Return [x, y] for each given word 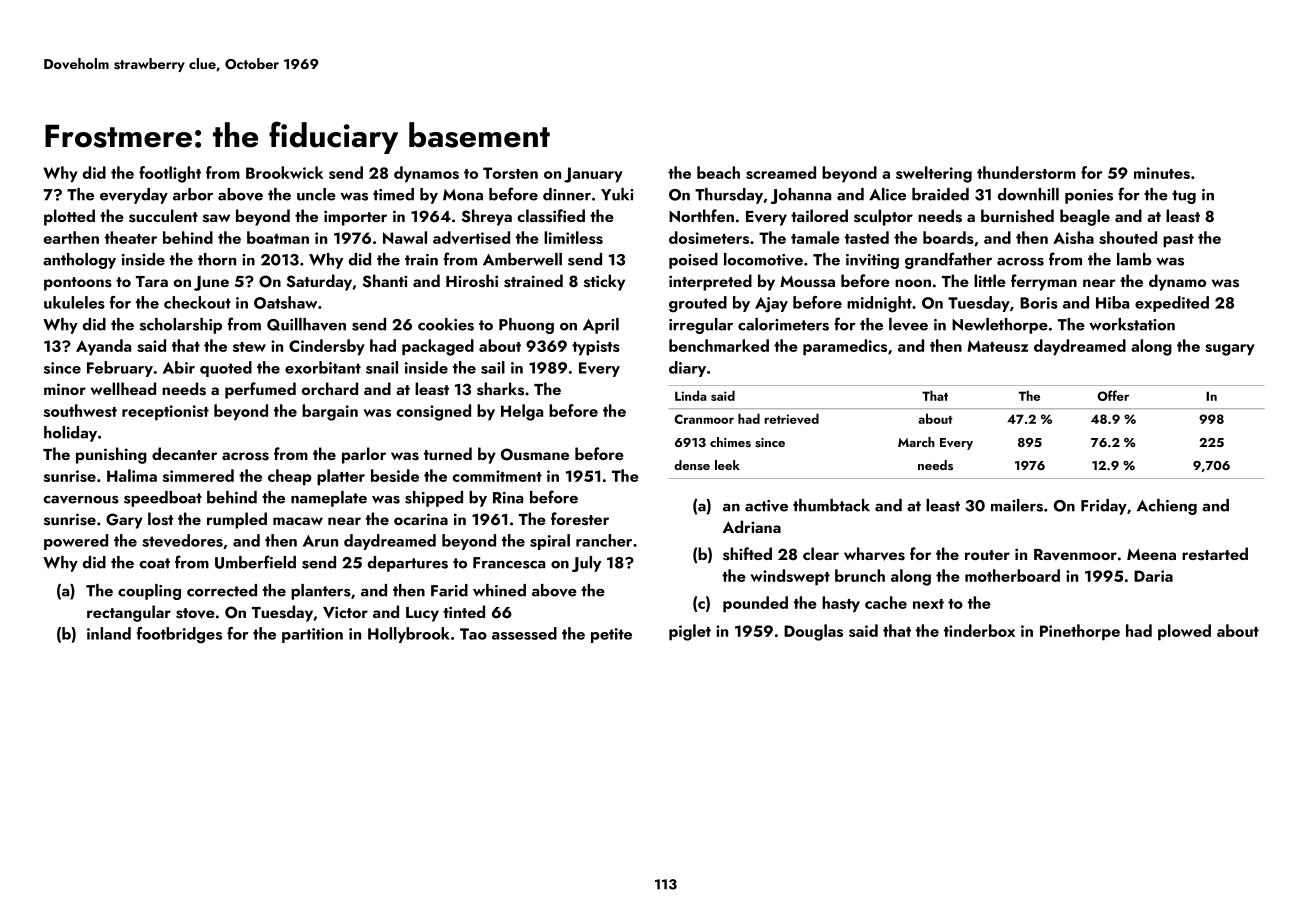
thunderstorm [1026, 172]
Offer [1113, 395]
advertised [471, 237]
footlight [170, 174]
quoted [226, 369]
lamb [1134, 259]
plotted [69, 217]
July [586, 564]
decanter [184, 453]
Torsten [510, 173]
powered [76, 542]
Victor [345, 612]
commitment [497, 476]
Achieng [1167, 507]
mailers [1017, 505]
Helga [522, 412]
